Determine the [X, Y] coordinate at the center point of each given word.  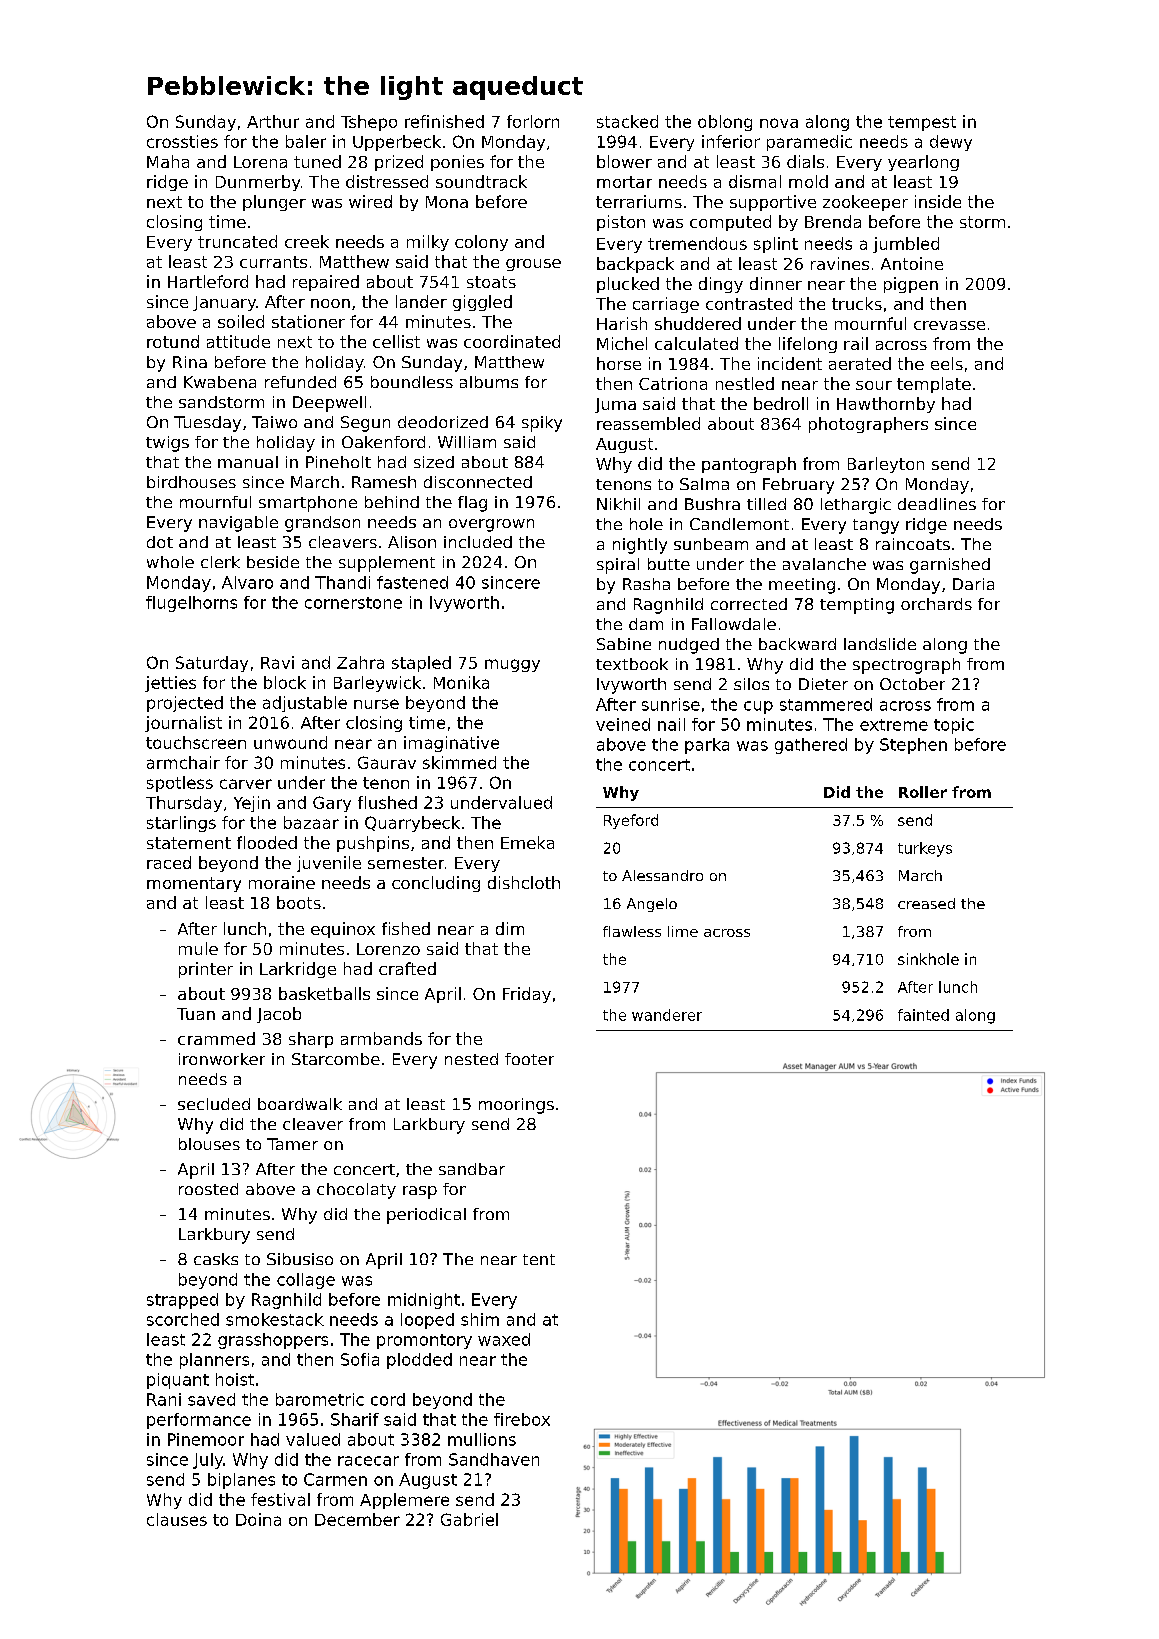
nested [471, 1059]
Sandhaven [494, 1459]
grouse [533, 265]
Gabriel [469, 1519]
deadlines [937, 504]
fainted [923, 1015]
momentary [194, 884]
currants [273, 262]
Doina [258, 1519]
